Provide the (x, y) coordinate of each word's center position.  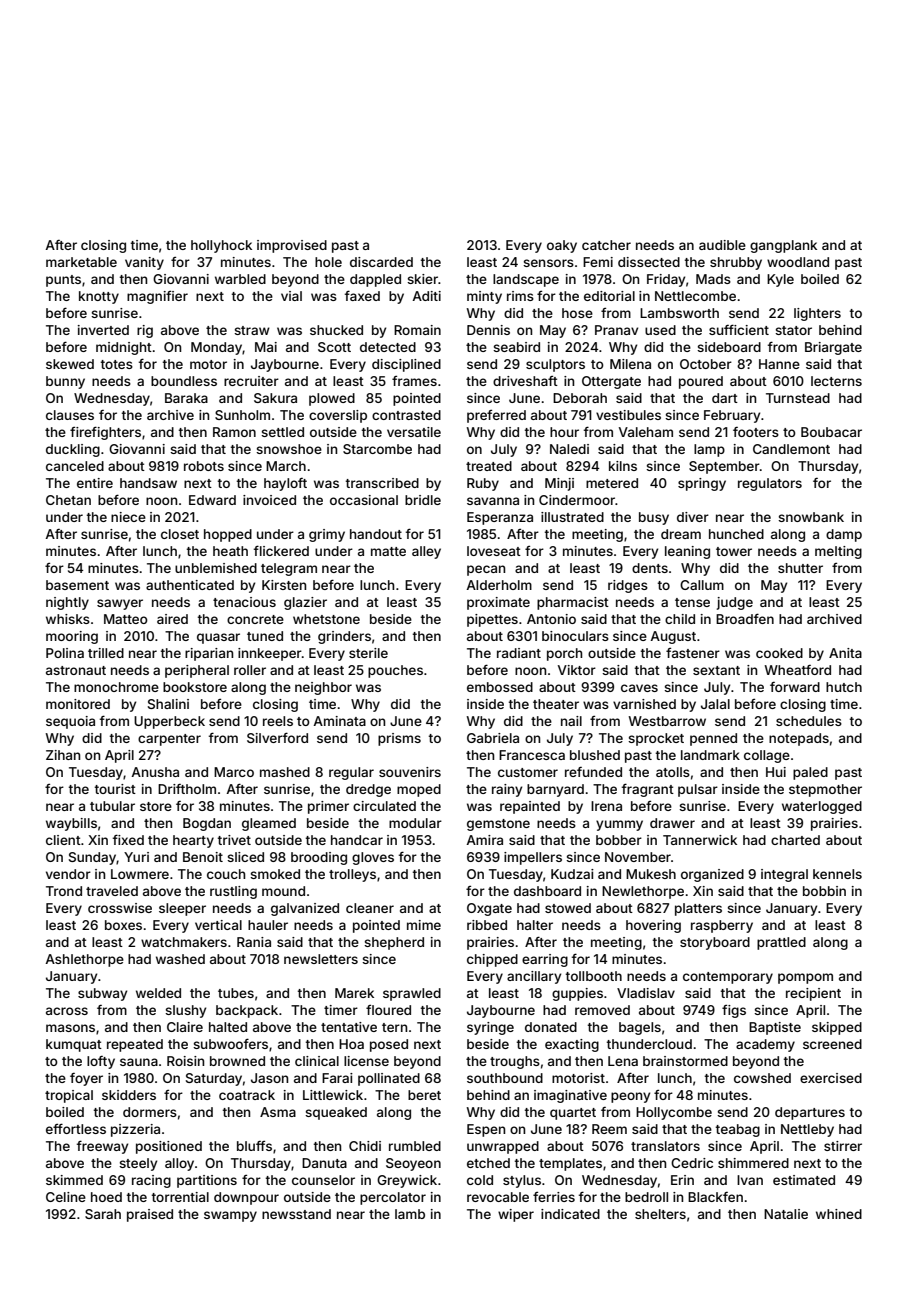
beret (424, 1095)
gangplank (783, 246)
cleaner (370, 908)
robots (204, 466)
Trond (64, 891)
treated (489, 466)
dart (725, 398)
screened (832, 1044)
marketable (81, 262)
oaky (562, 246)
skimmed (74, 1180)
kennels (837, 874)
